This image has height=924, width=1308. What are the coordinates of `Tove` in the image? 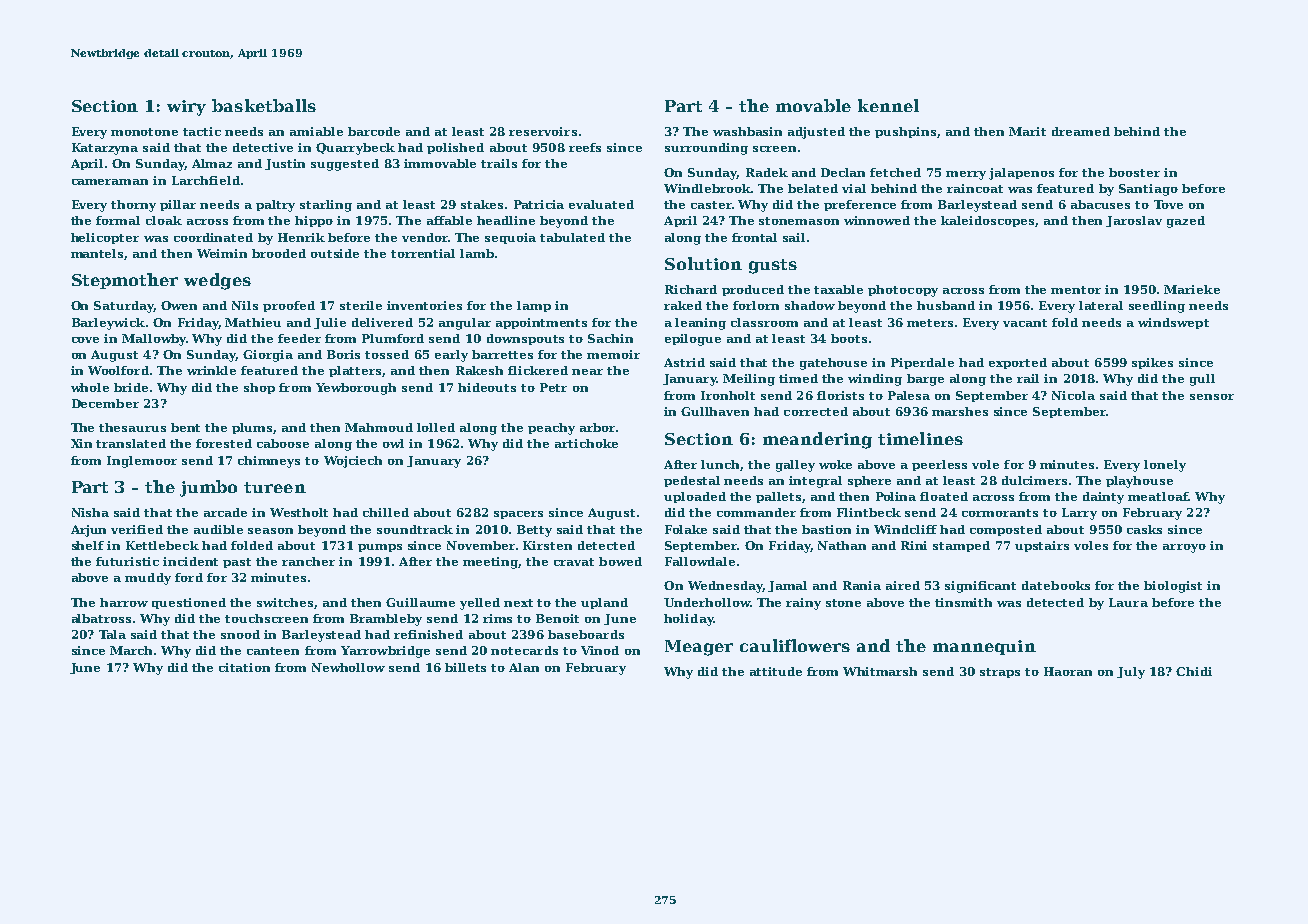 It's located at (1168, 204).
